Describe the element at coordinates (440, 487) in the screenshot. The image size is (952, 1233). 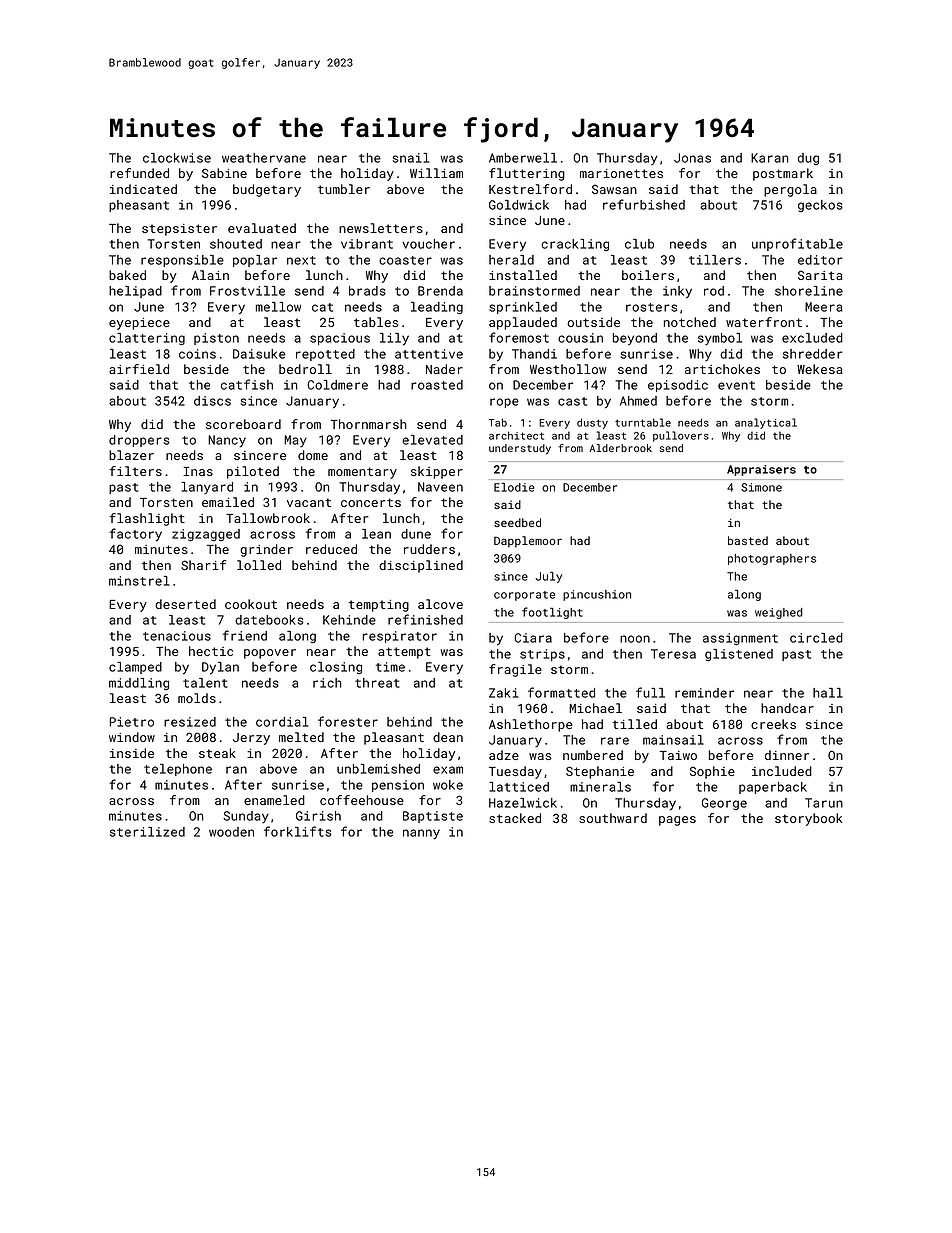
I see `Naveen` at that location.
